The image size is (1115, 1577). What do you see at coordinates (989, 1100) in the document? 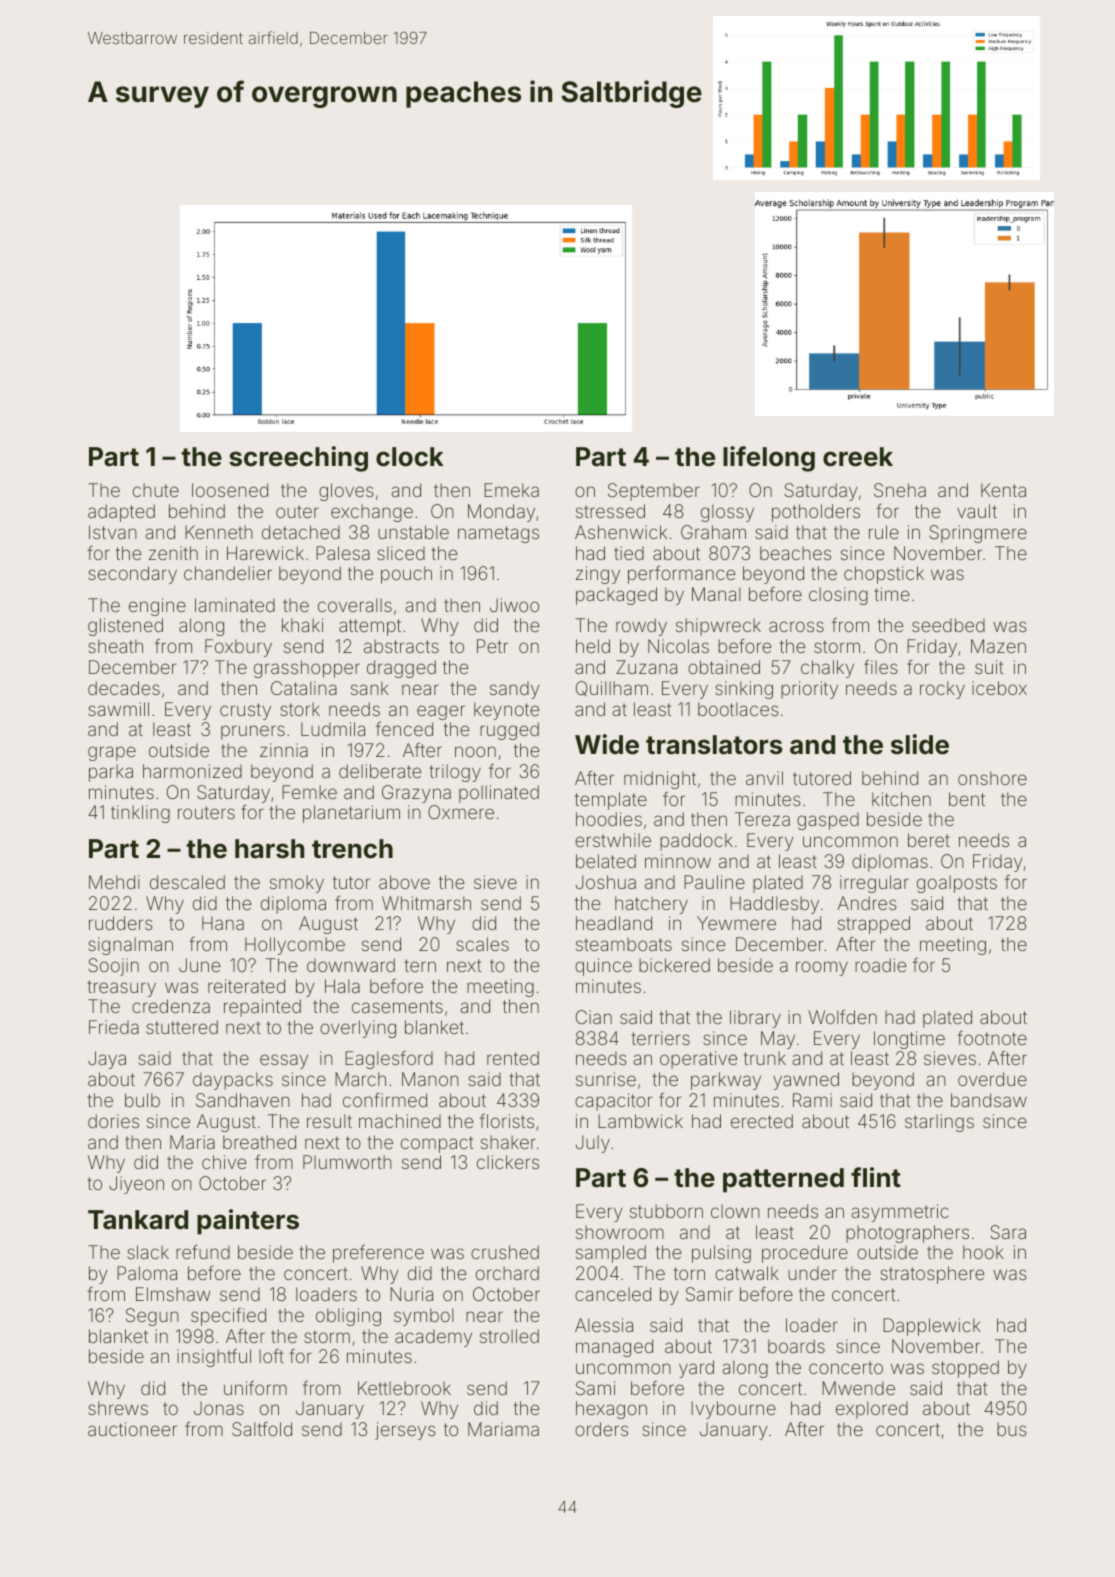
I see `bandsaw` at bounding box center [989, 1100].
